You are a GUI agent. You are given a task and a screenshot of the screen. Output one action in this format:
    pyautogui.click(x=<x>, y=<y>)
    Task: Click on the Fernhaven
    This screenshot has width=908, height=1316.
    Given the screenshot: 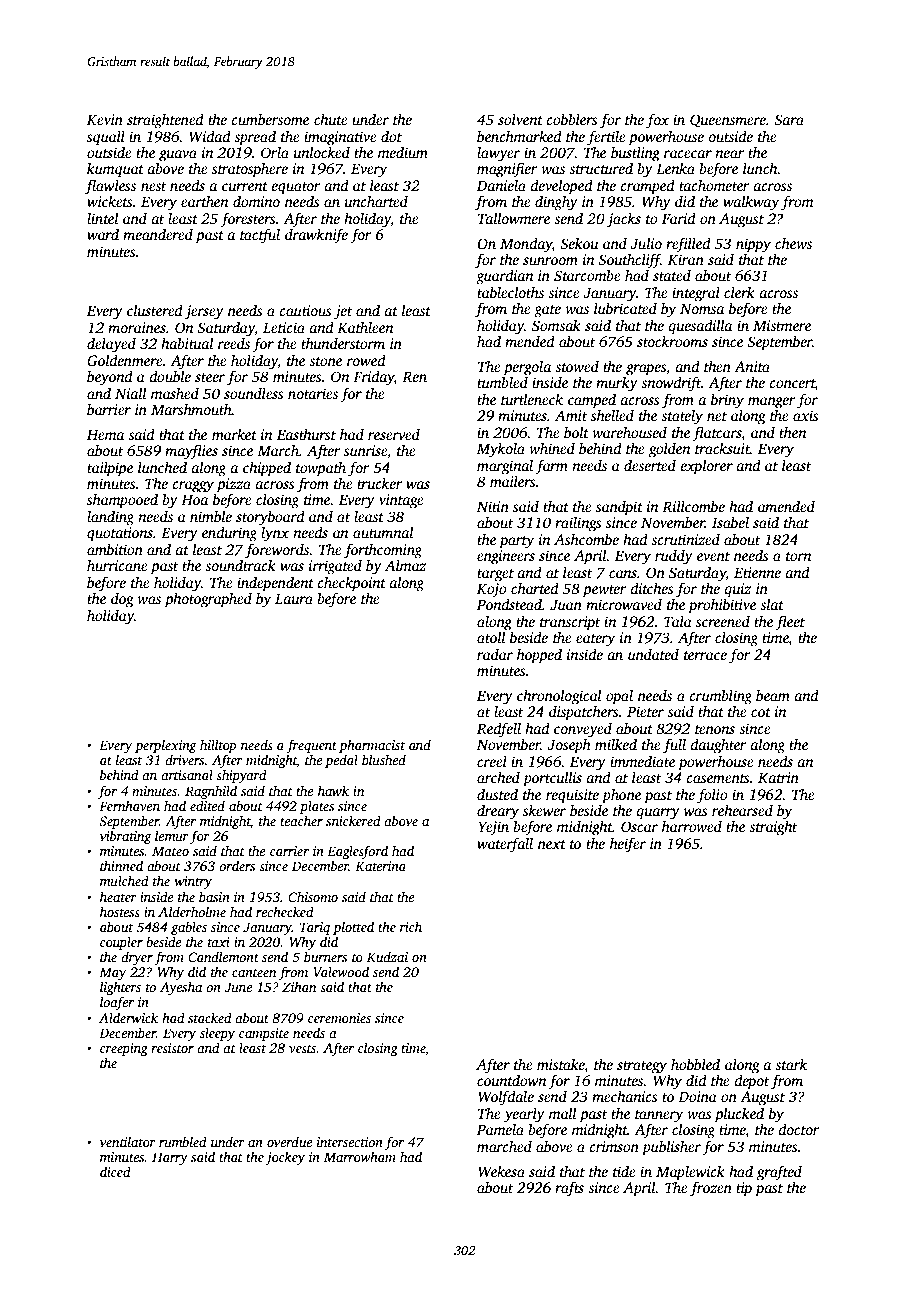 What is the action you would take?
    pyautogui.click(x=129, y=805)
